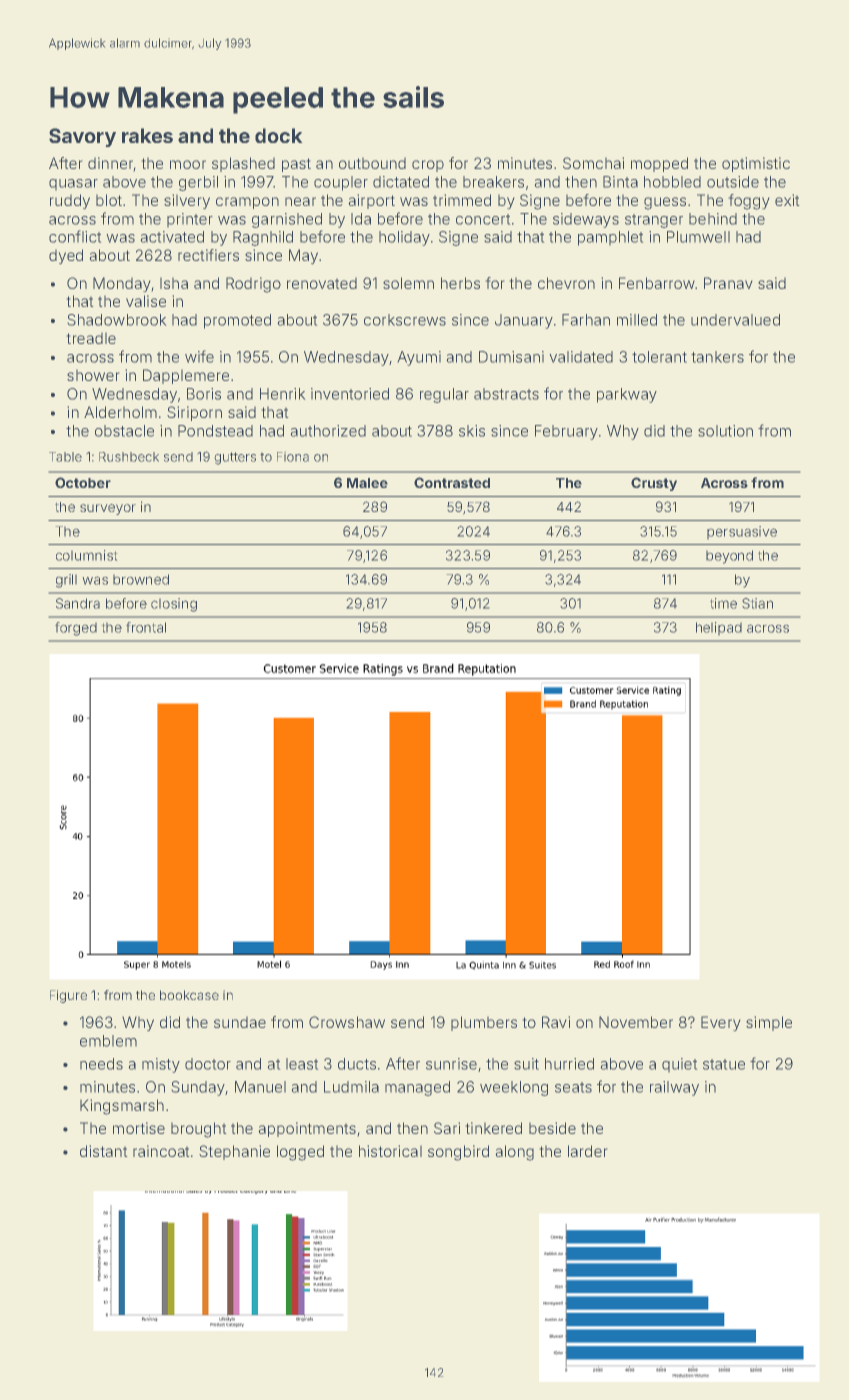  What do you see at coordinates (147, 135) in the page?
I see `rakes` at bounding box center [147, 135].
